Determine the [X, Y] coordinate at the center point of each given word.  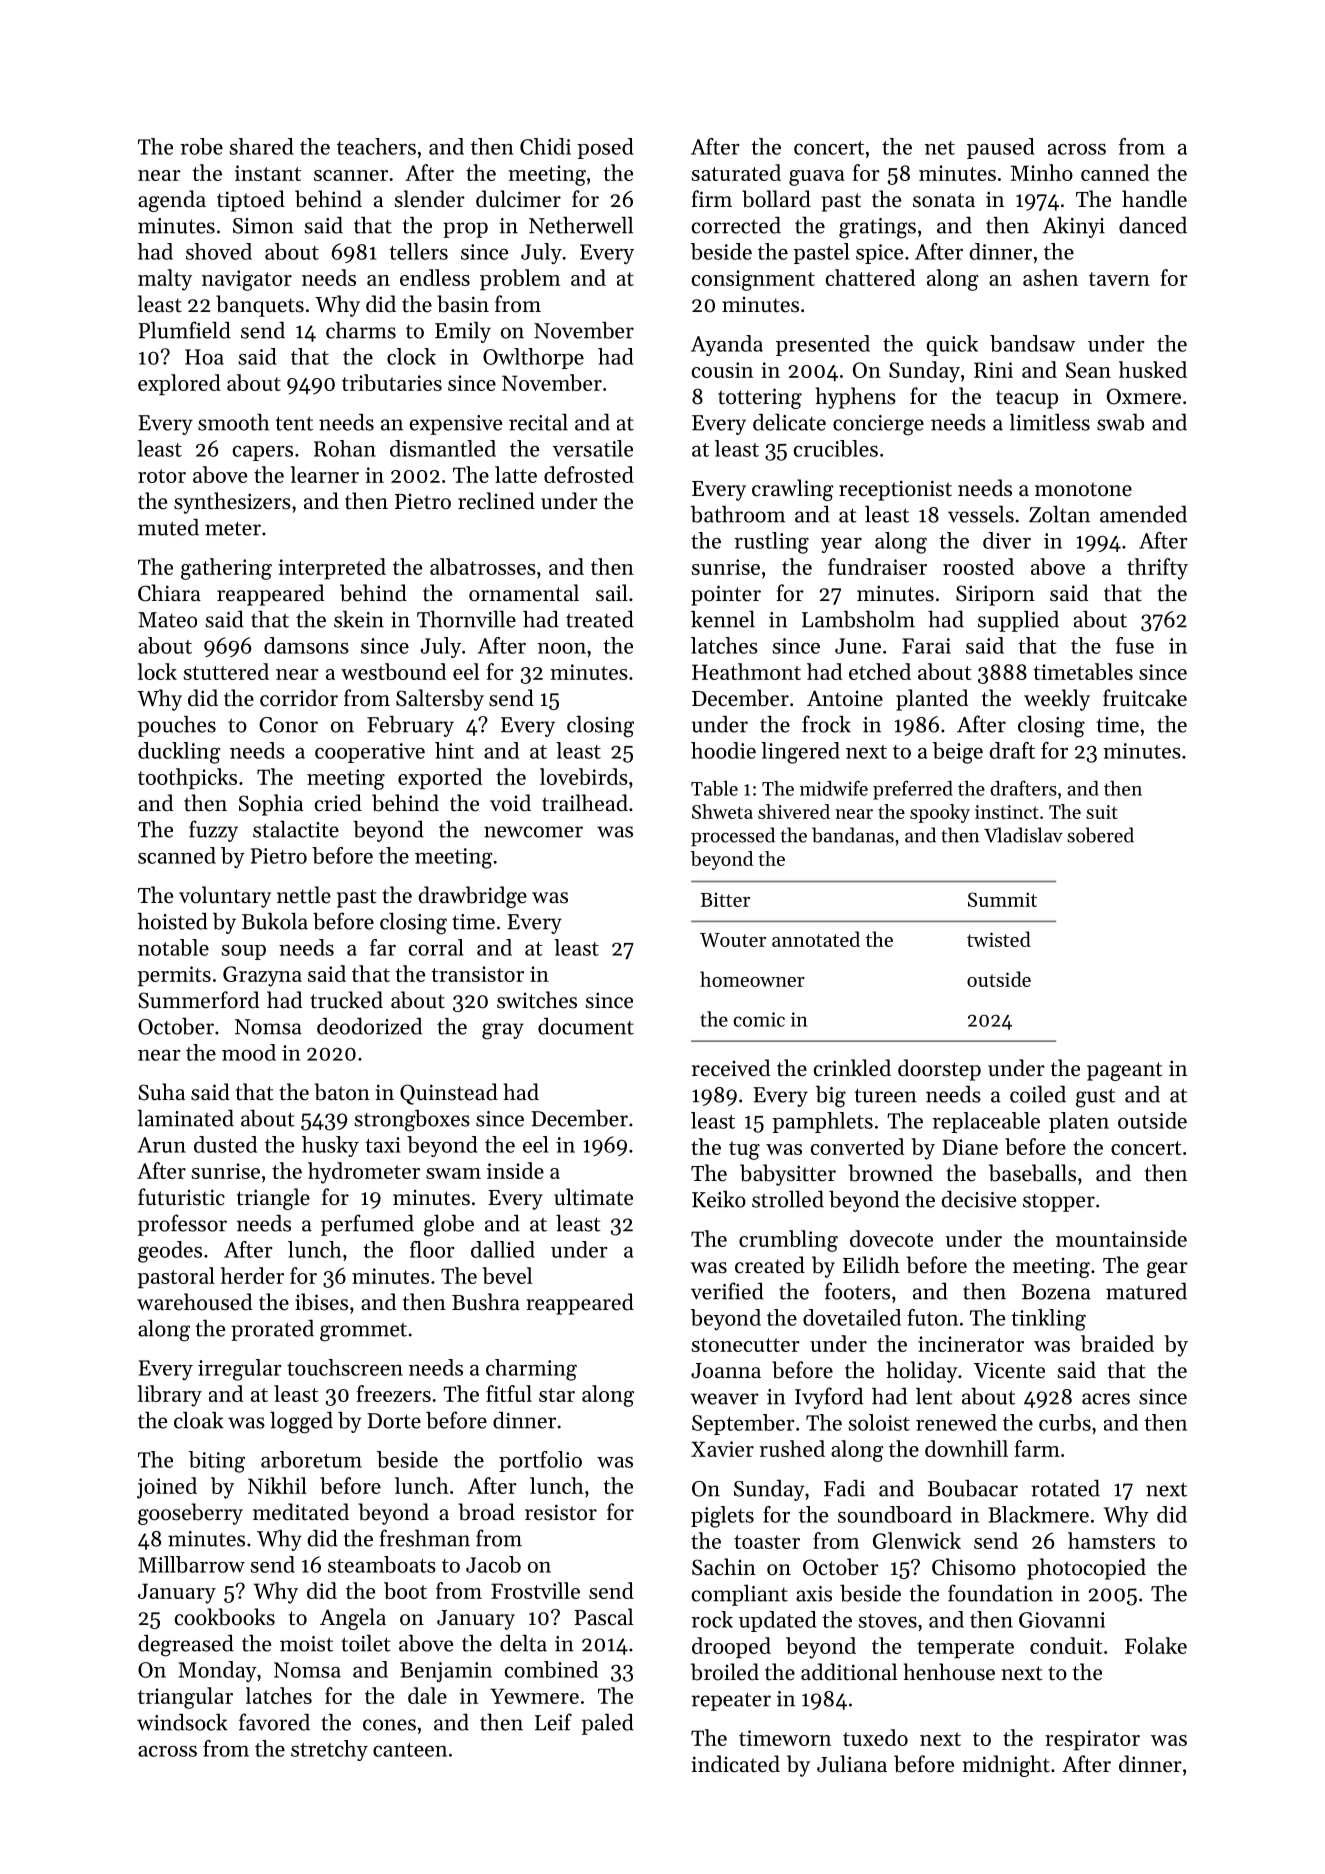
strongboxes [412, 1121]
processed [733, 837]
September [743, 1424]
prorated [272, 1330]
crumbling [788, 1241]
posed [605, 148]
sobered [1100, 835]
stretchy [329, 1750]
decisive [979, 1199]
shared [261, 146]
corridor [299, 698]
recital [538, 422]
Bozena [1056, 1292]
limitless [1050, 422]
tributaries [392, 382]
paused [1001, 148]
